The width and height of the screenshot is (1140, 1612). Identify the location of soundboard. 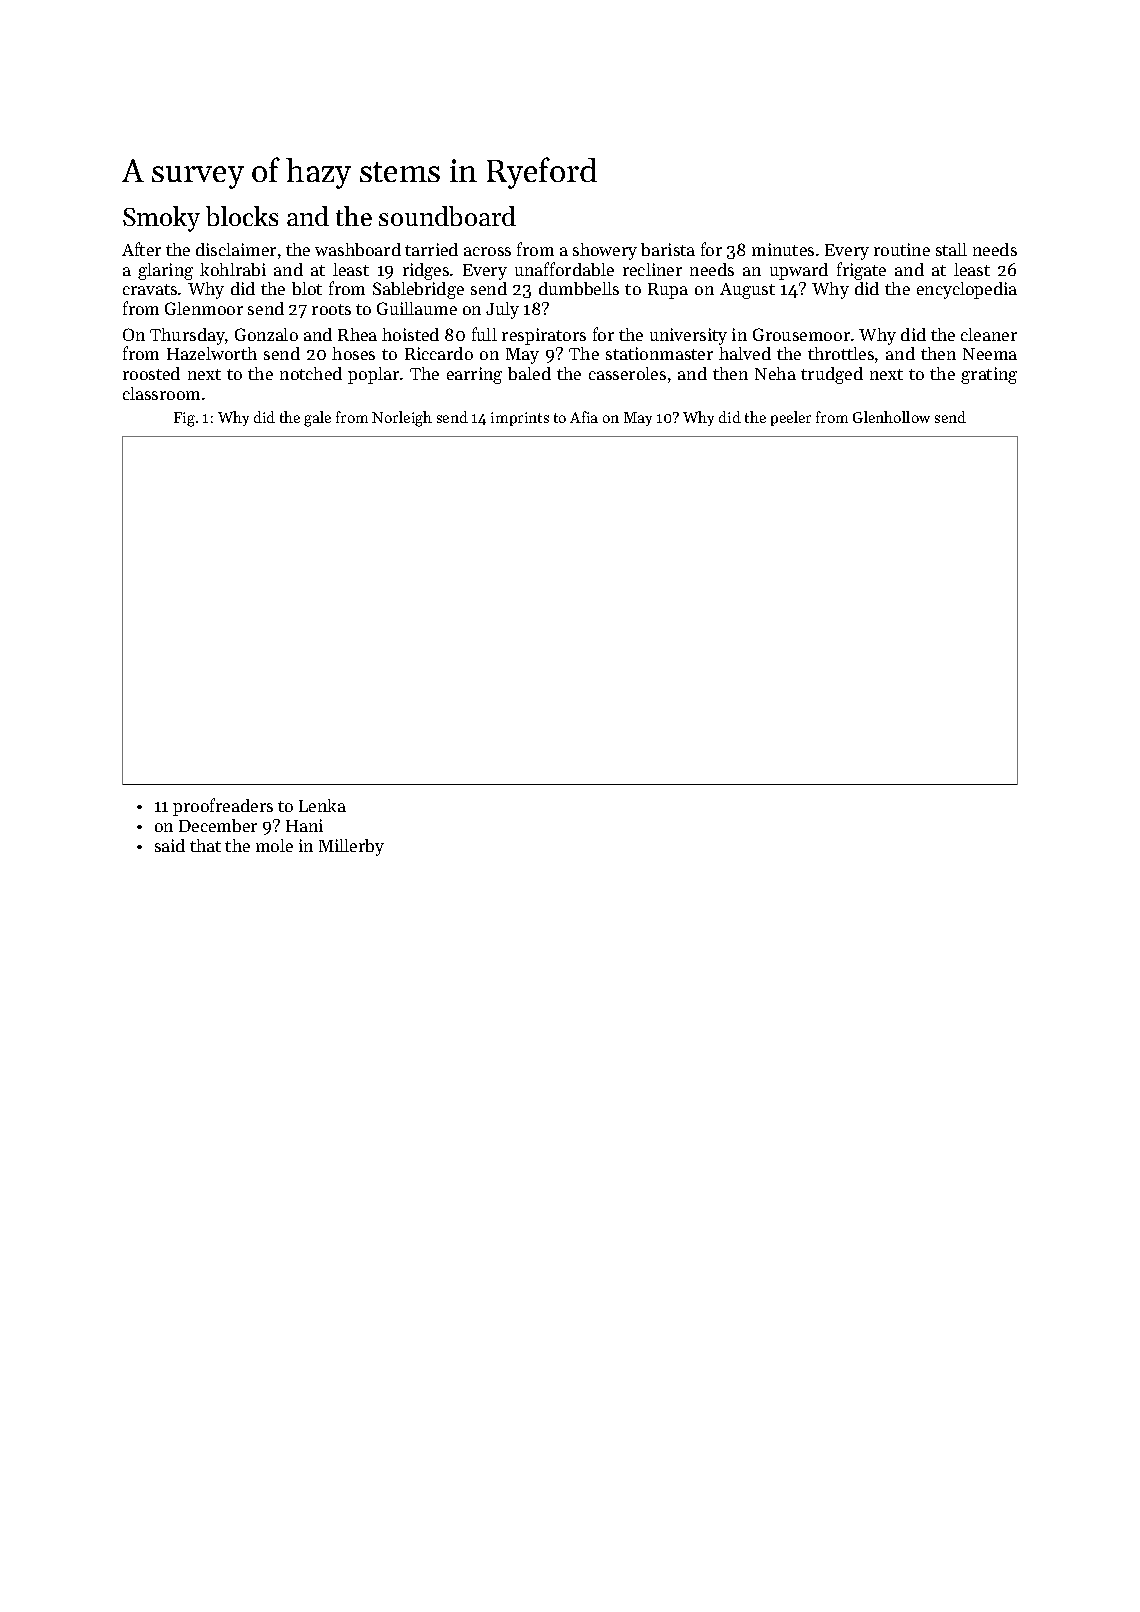
(447, 216).
